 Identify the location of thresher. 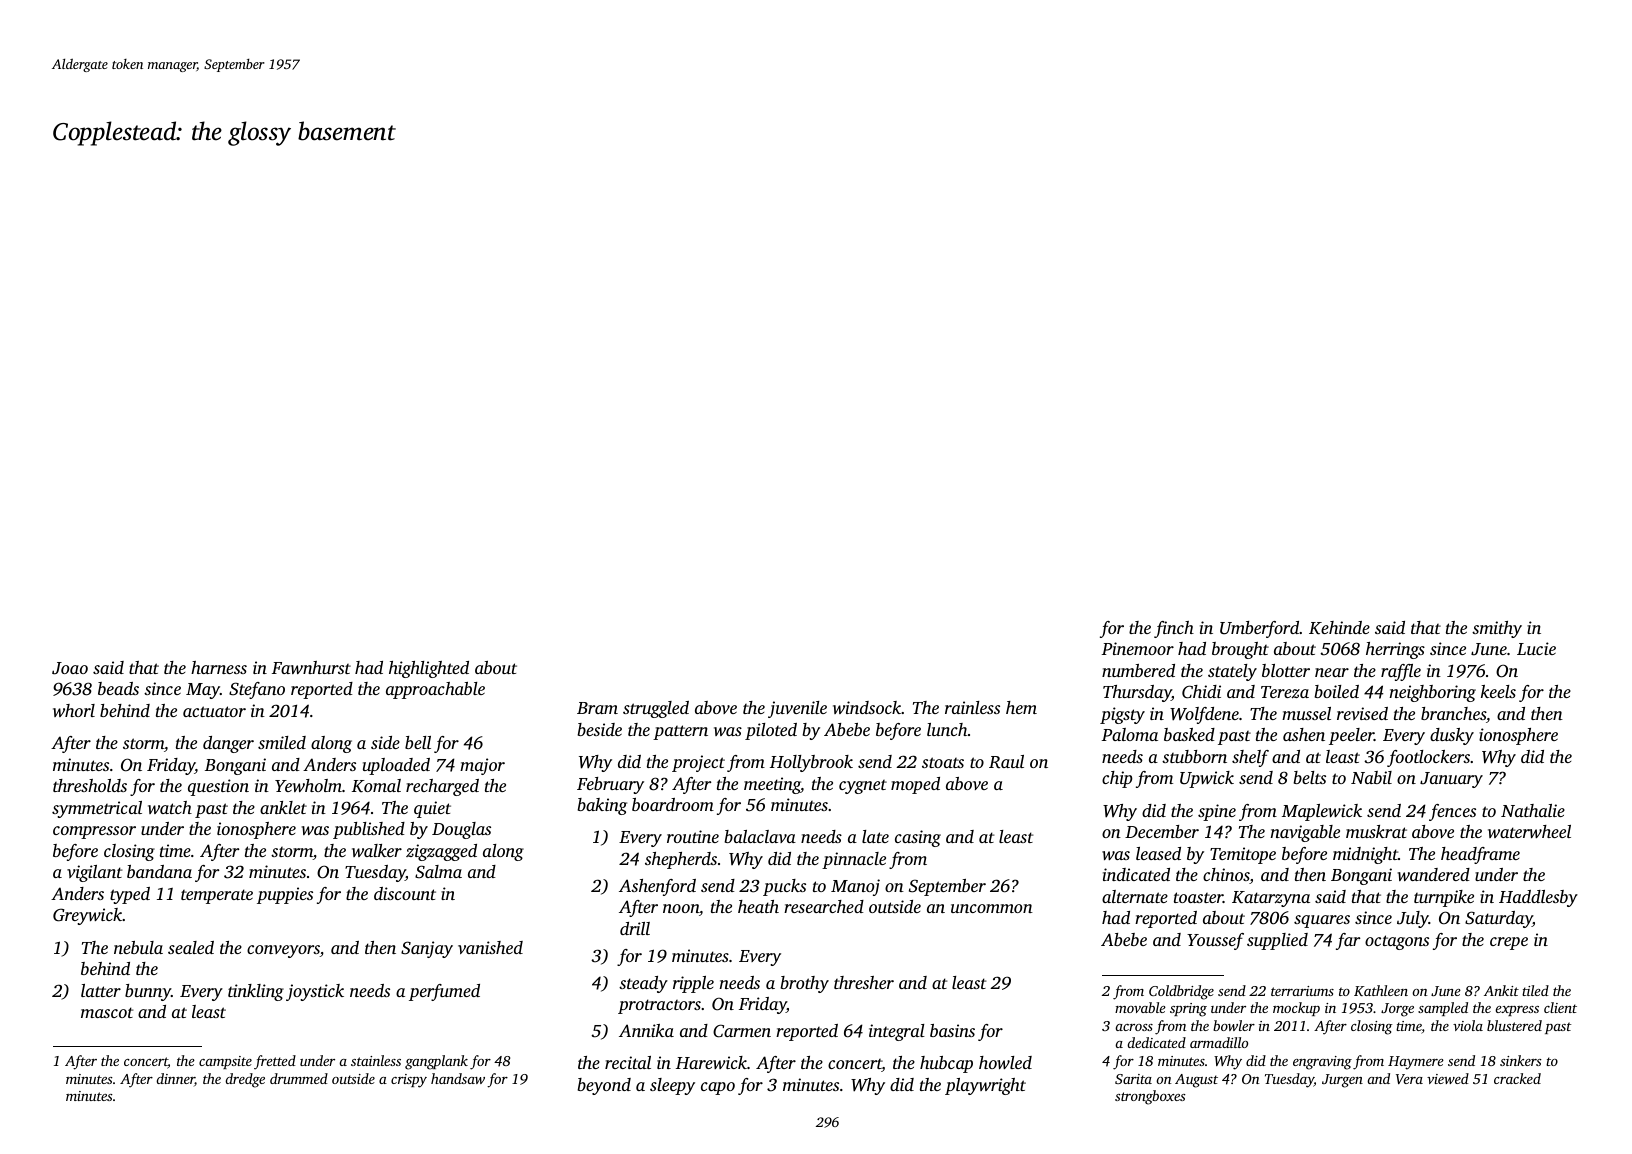
(864, 982).
